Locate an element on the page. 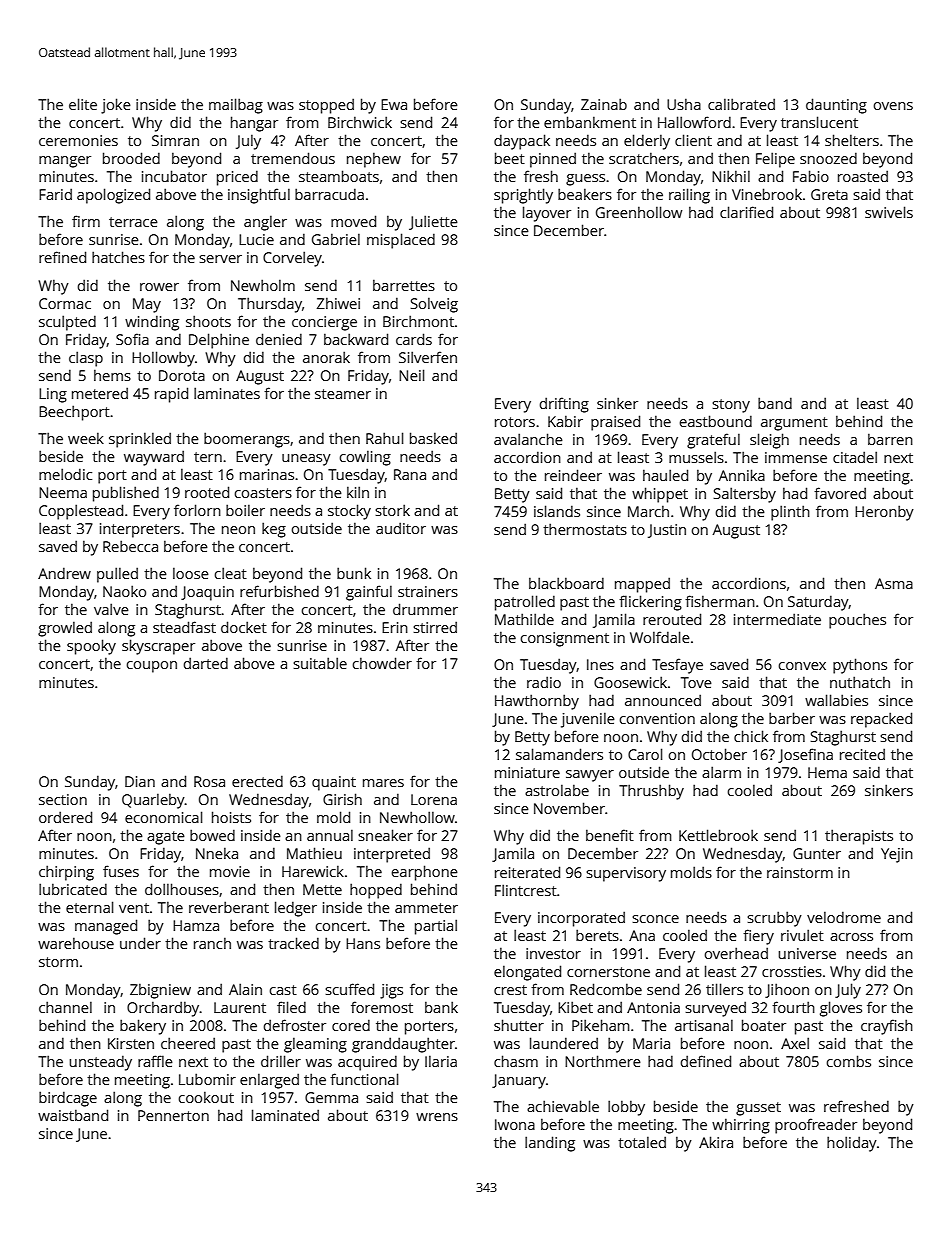 The image size is (952, 1233). Felipe is located at coordinates (775, 160).
